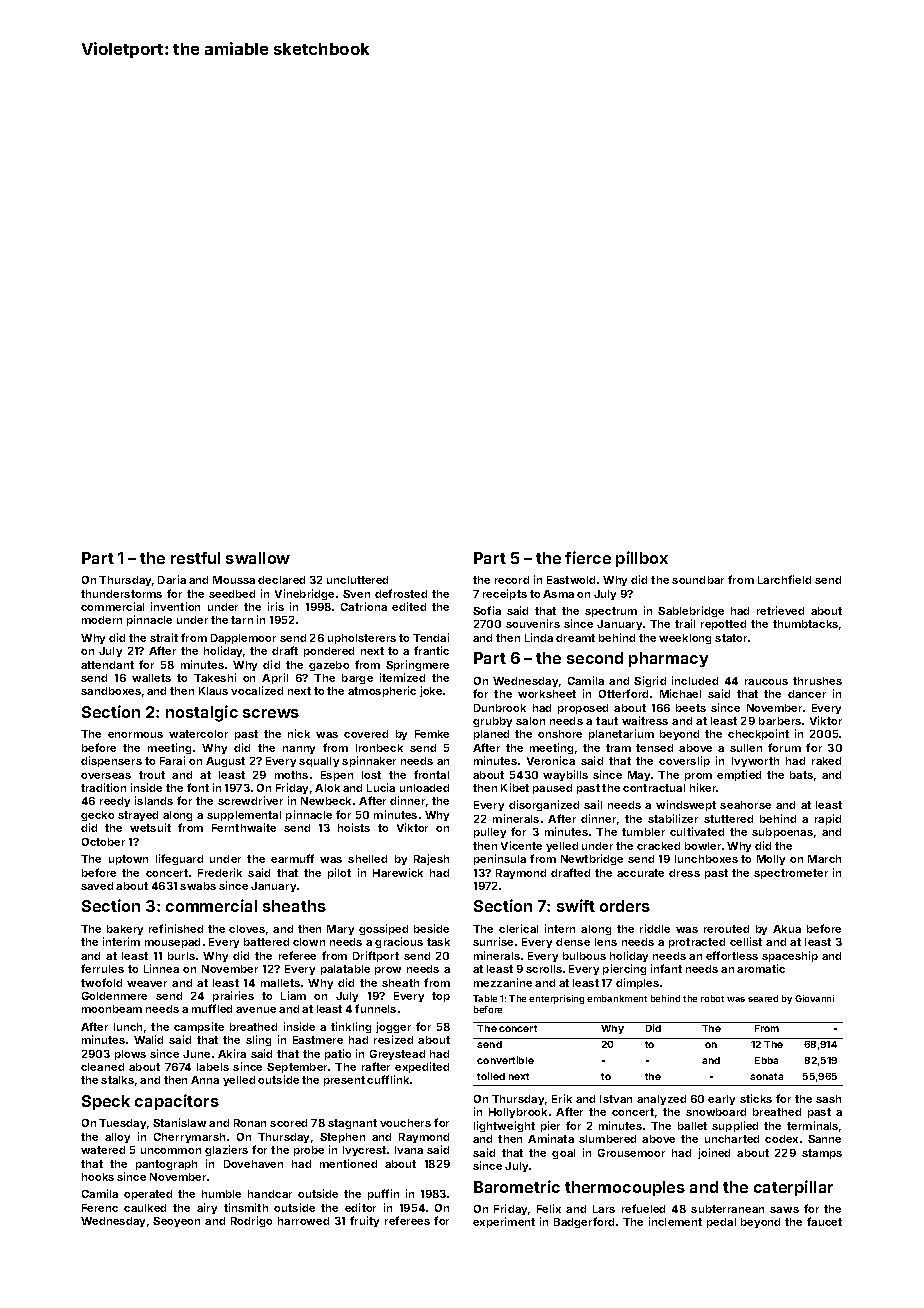 Image resolution: width=924 pixels, height=1308 pixels. Describe the element at coordinates (650, 681) in the screenshot. I see `Sigrid` at that location.
